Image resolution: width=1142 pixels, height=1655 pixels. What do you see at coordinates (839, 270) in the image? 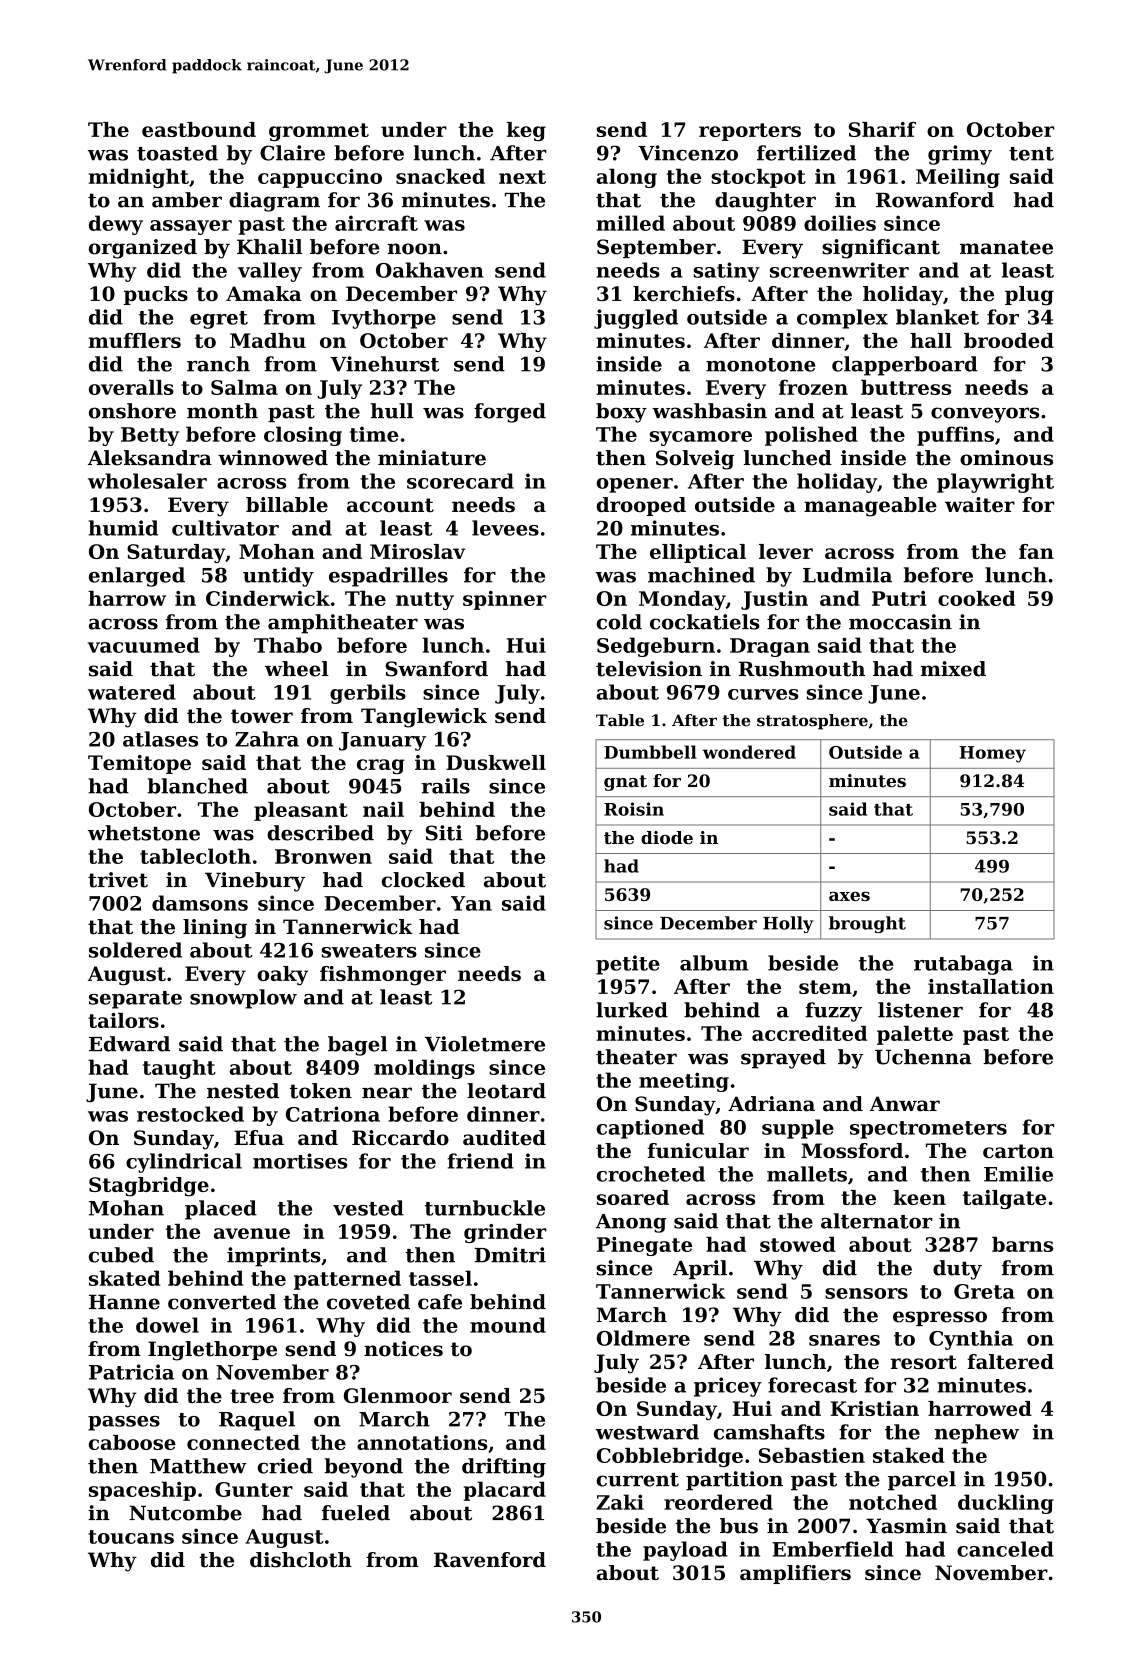
I see `screenwriter` at bounding box center [839, 270].
